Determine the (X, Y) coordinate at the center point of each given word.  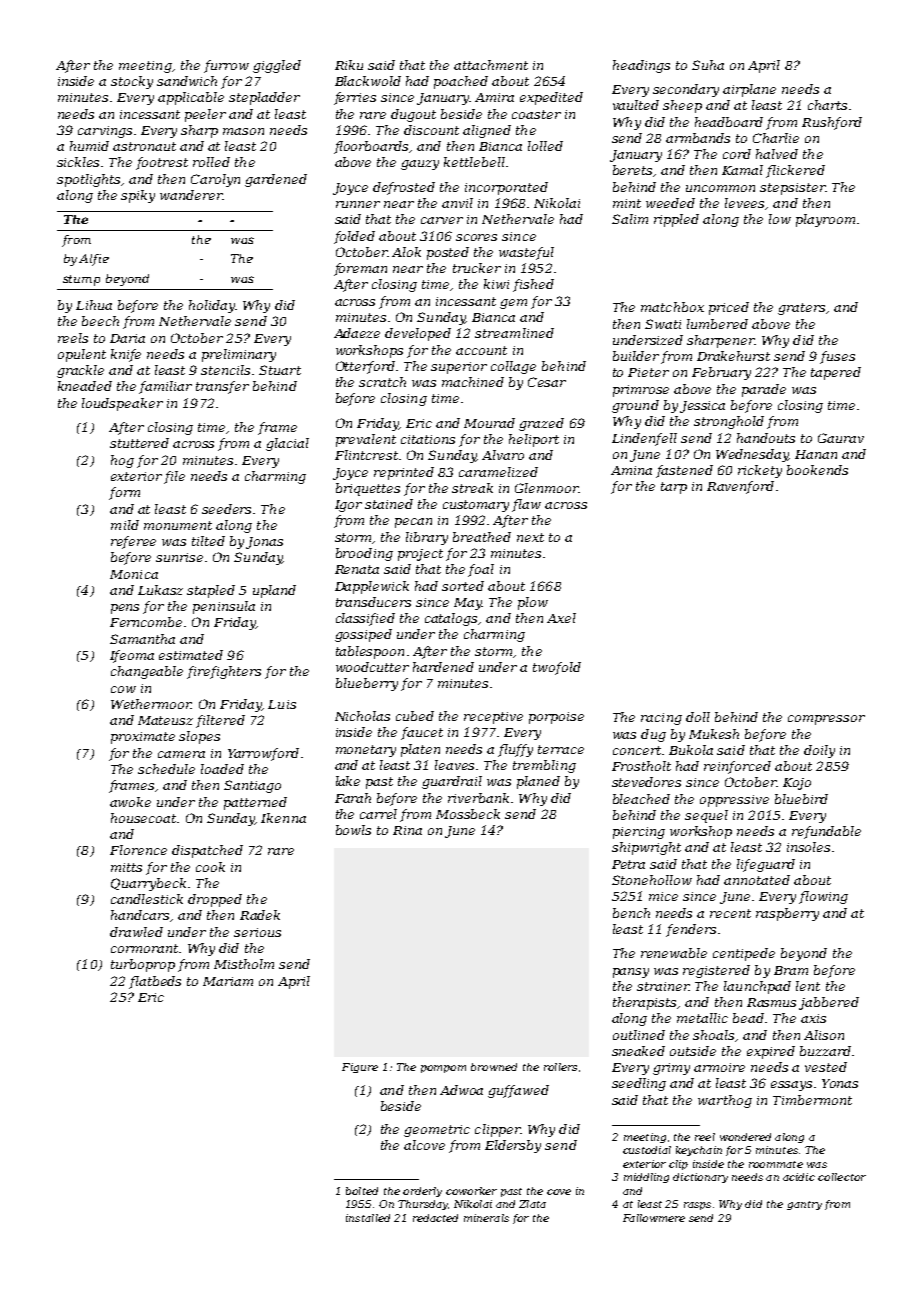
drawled (136, 932)
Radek (260, 915)
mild (125, 525)
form (124, 493)
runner (358, 204)
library (427, 538)
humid (89, 146)
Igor (348, 506)
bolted (362, 1191)
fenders (691, 930)
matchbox (672, 307)
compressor (826, 720)
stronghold (729, 422)
